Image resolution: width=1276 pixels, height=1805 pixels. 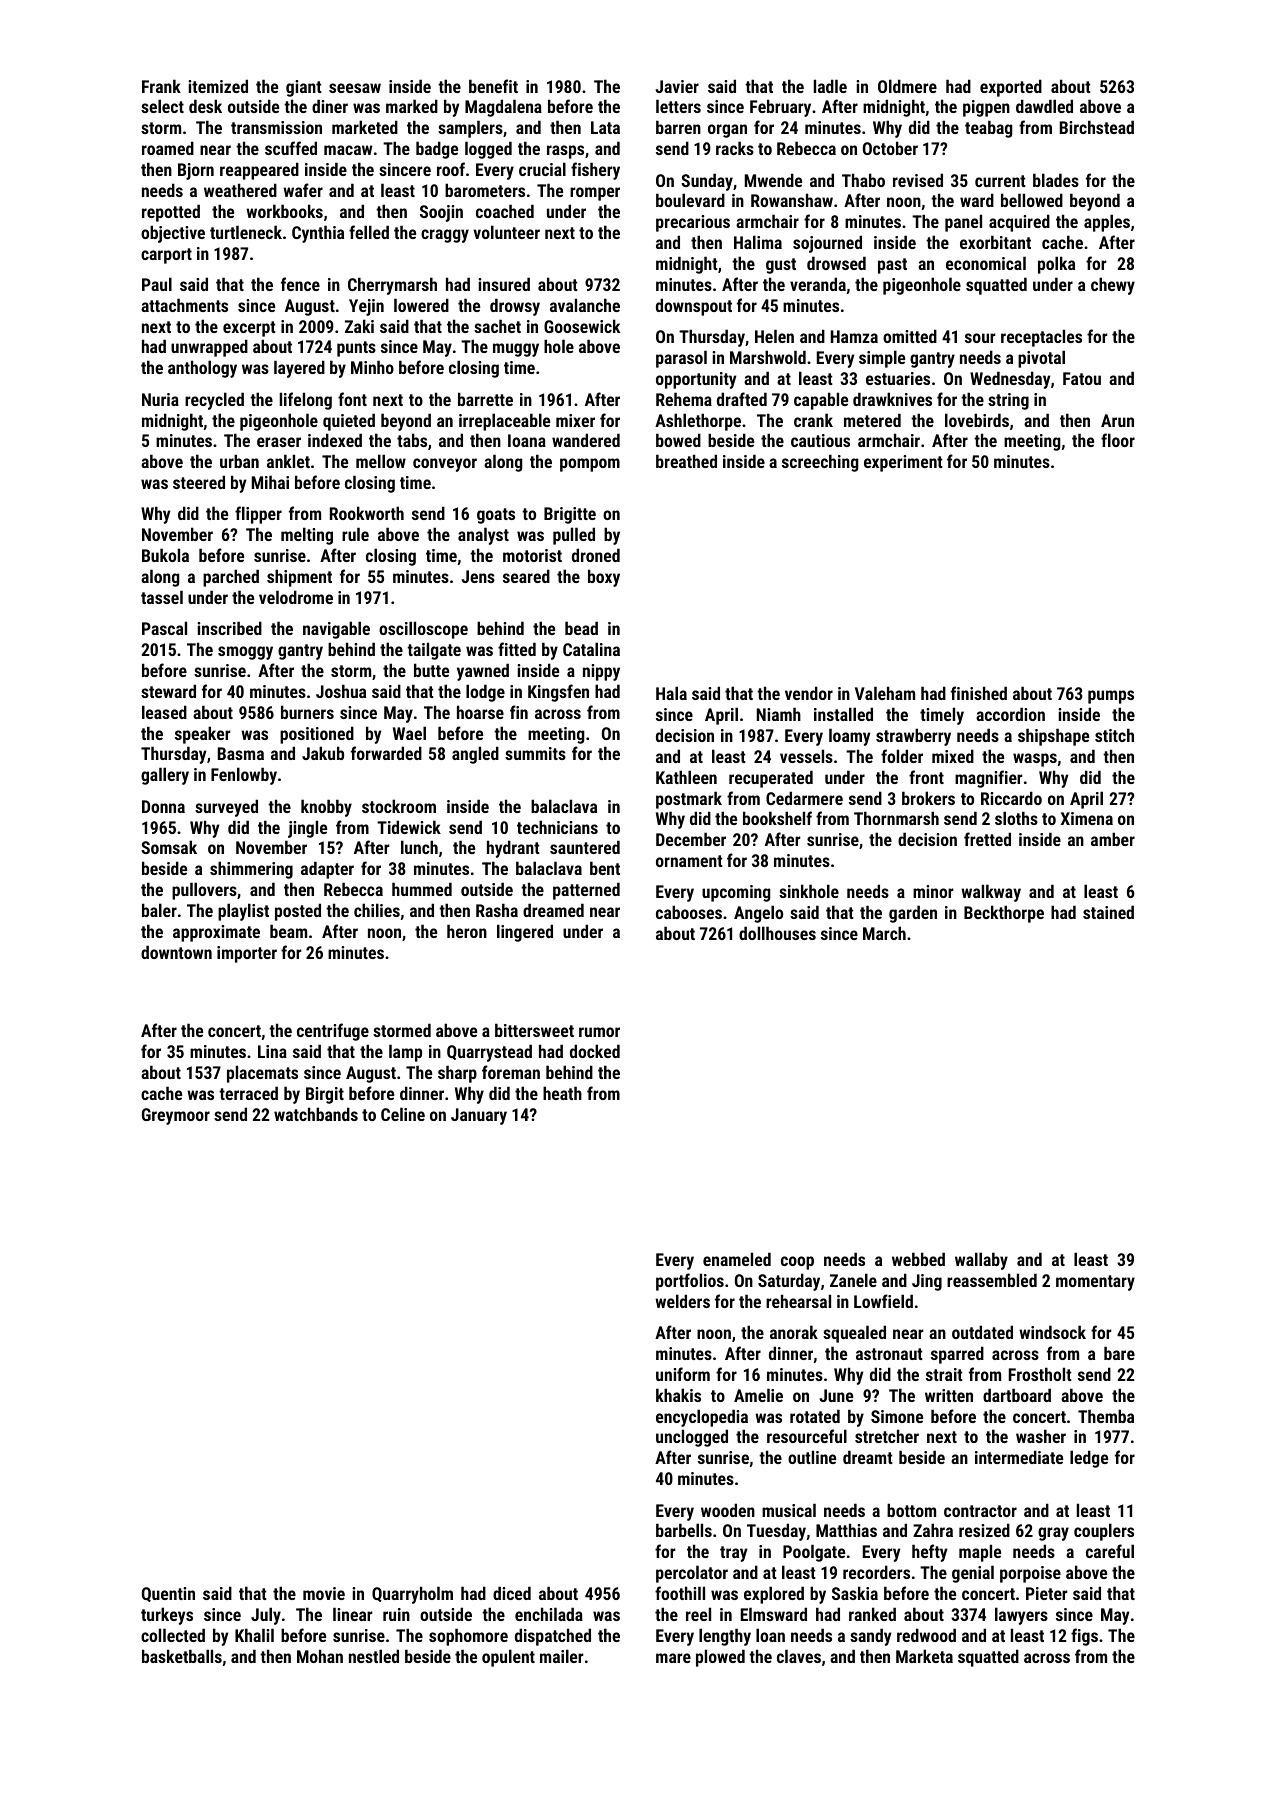 I want to click on exported, so click(x=1011, y=88).
